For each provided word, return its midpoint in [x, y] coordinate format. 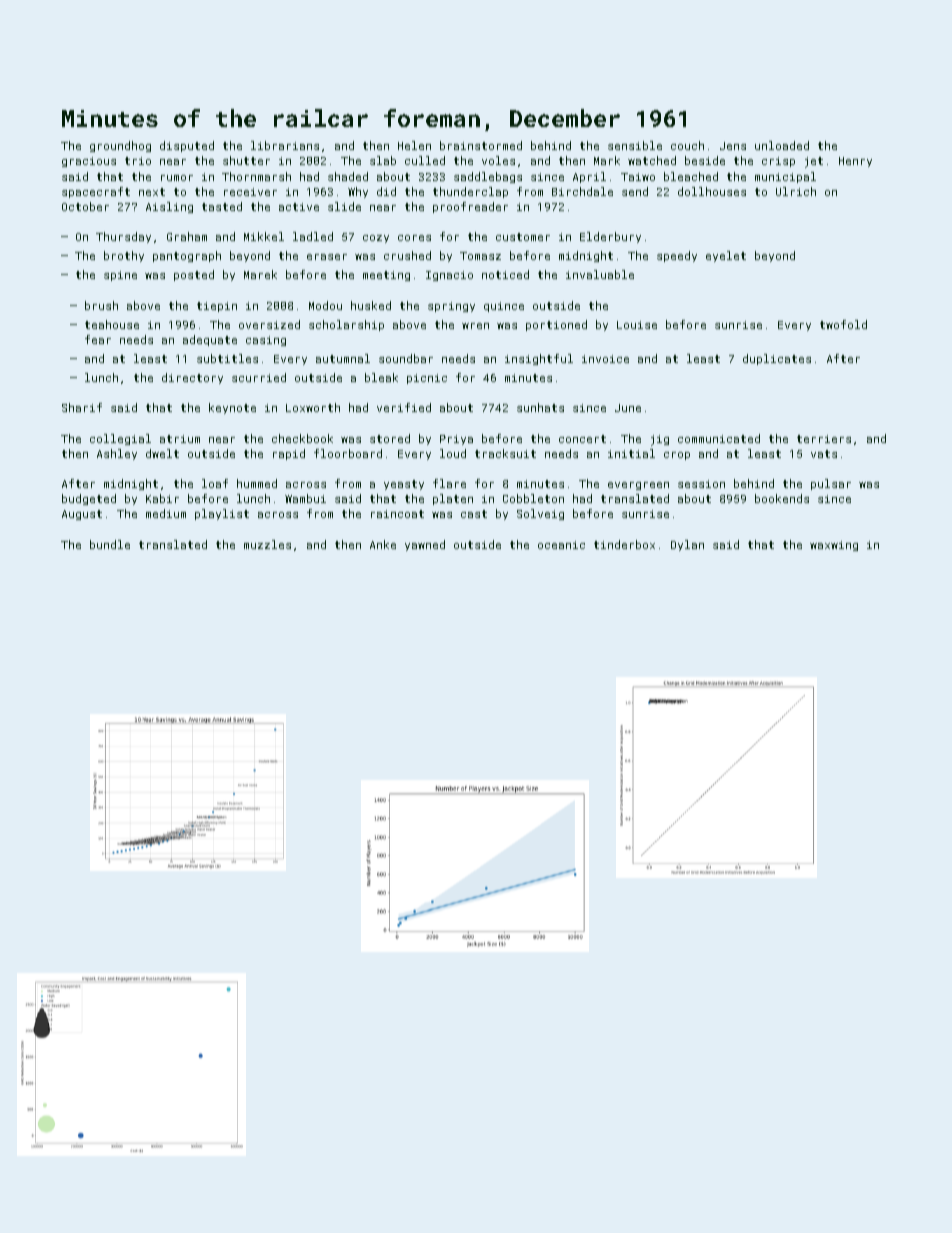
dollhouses [712, 191]
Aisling [169, 207]
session [701, 484]
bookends [782, 498]
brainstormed [481, 145]
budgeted [89, 499]
